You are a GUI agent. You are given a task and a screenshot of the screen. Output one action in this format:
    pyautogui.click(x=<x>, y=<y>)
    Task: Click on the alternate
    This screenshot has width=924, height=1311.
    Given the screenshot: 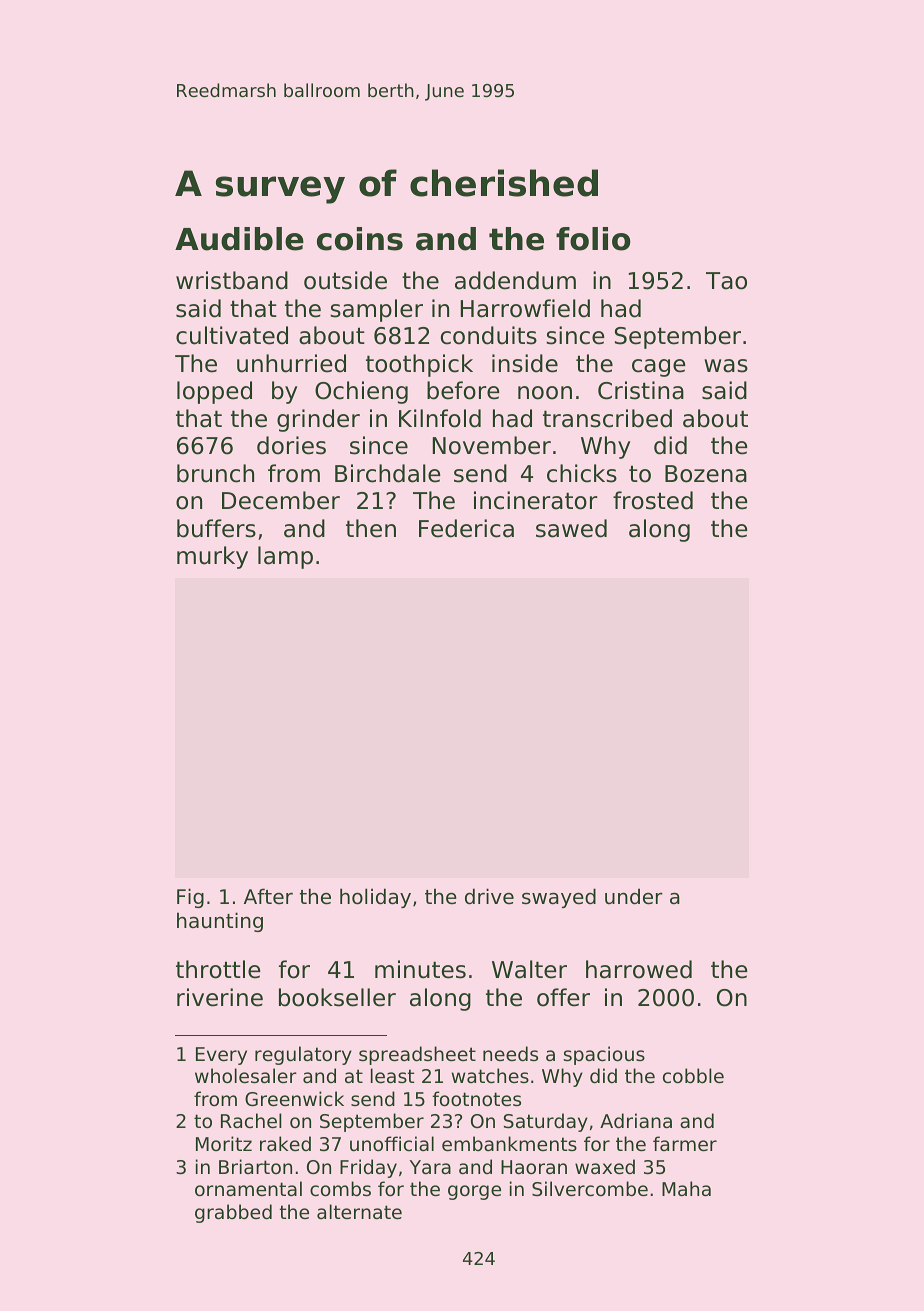 What is the action you would take?
    pyautogui.click(x=359, y=1211)
